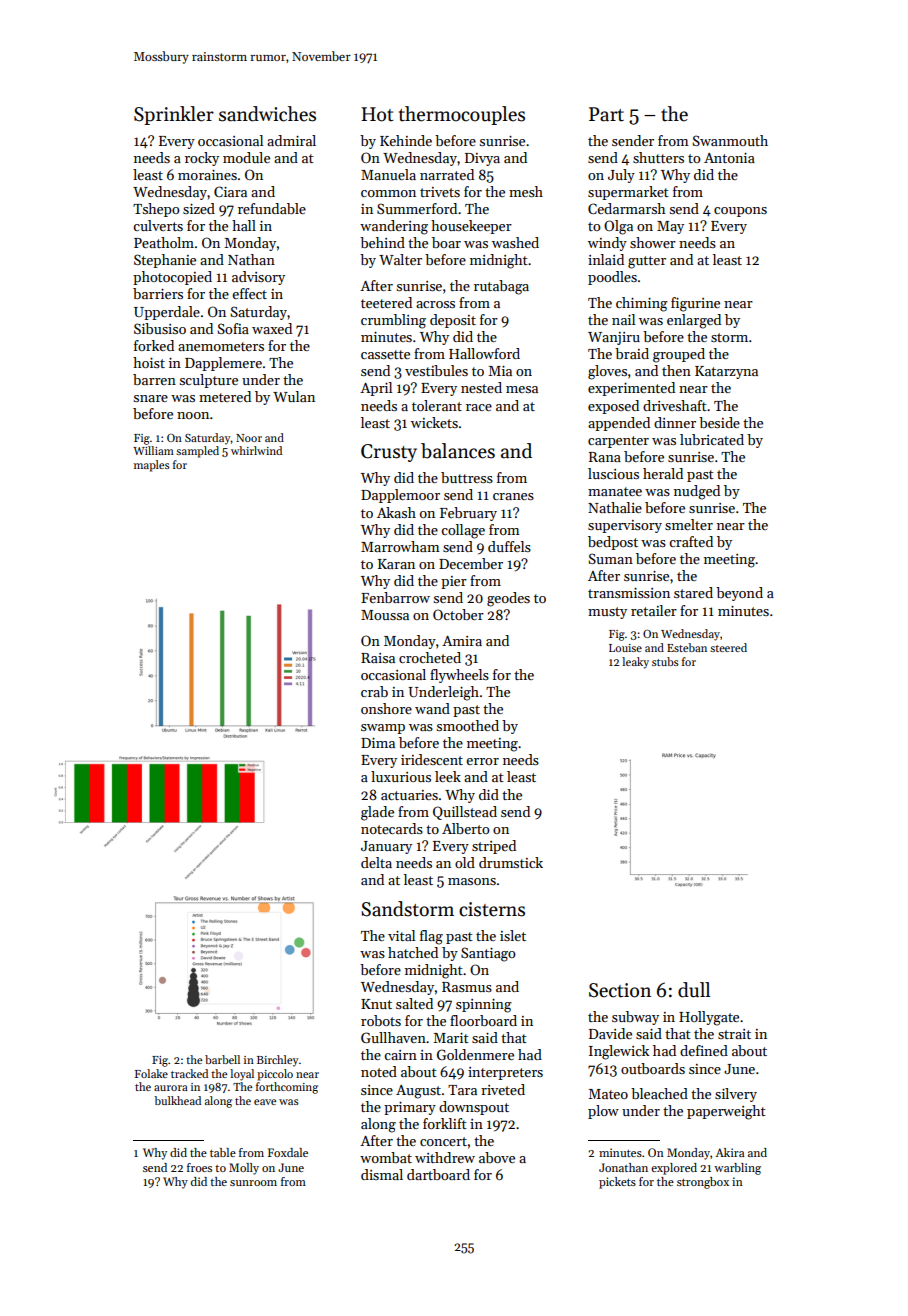  What do you see at coordinates (730, 140) in the image?
I see `Swanmouth` at bounding box center [730, 140].
